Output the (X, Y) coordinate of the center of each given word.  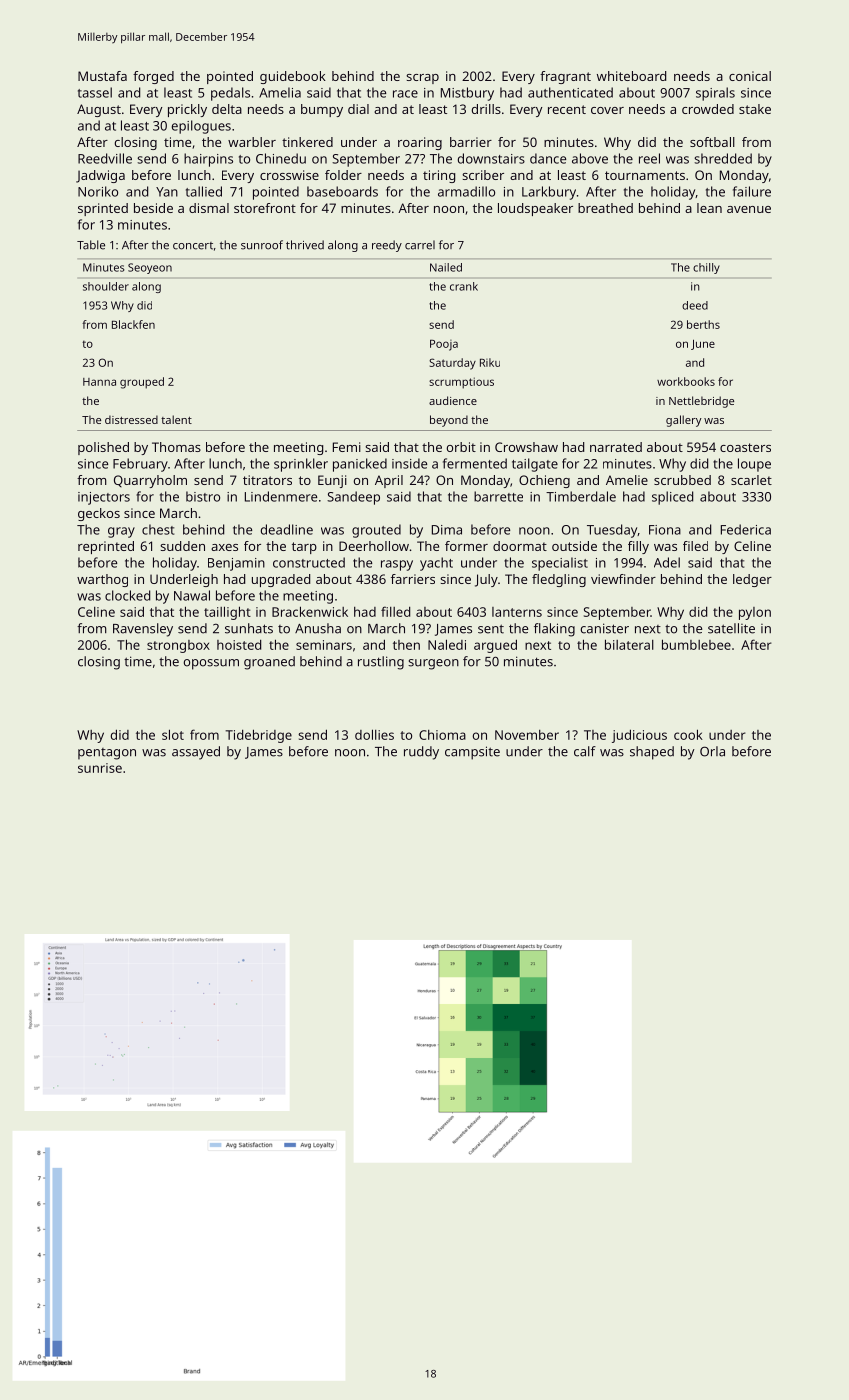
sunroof (262, 245)
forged (153, 77)
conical (750, 76)
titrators (267, 480)
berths (703, 324)
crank (464, 286)
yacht (436, 564)
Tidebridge (258, 736)
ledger (752, 580)
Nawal (192, 595)
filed (695, 546)
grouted (376, 531)
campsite (472, 753)
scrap (422, 79)
